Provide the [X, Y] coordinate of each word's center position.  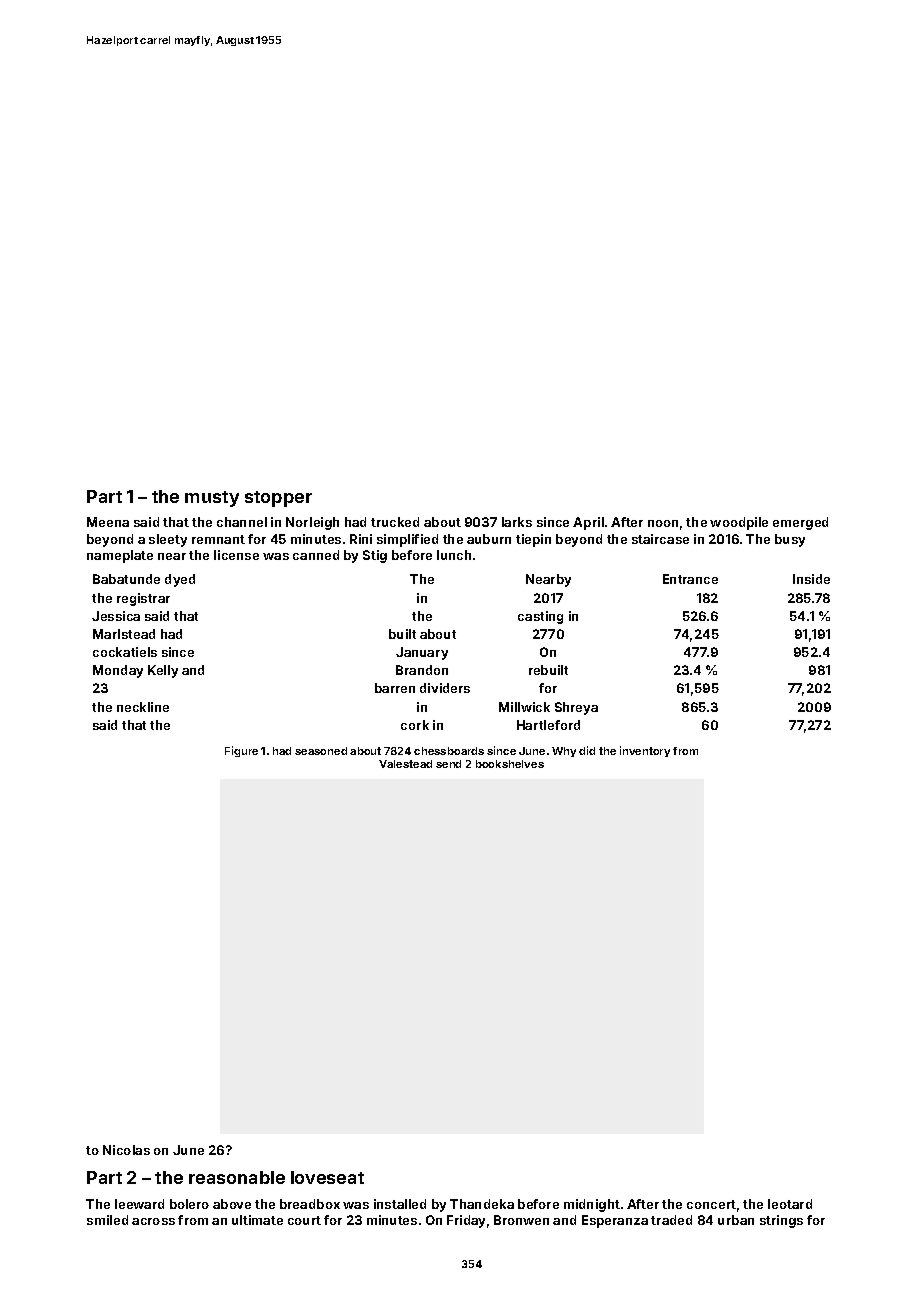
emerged [800, 523]
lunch [454, 555]
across [153, 1221]
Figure [241, 751]
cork [415, 725]
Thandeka [482, 1204]
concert [711, 1204]
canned [316, 555]
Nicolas [126, 1150]
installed [400, 1204]
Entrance [690, 579]
